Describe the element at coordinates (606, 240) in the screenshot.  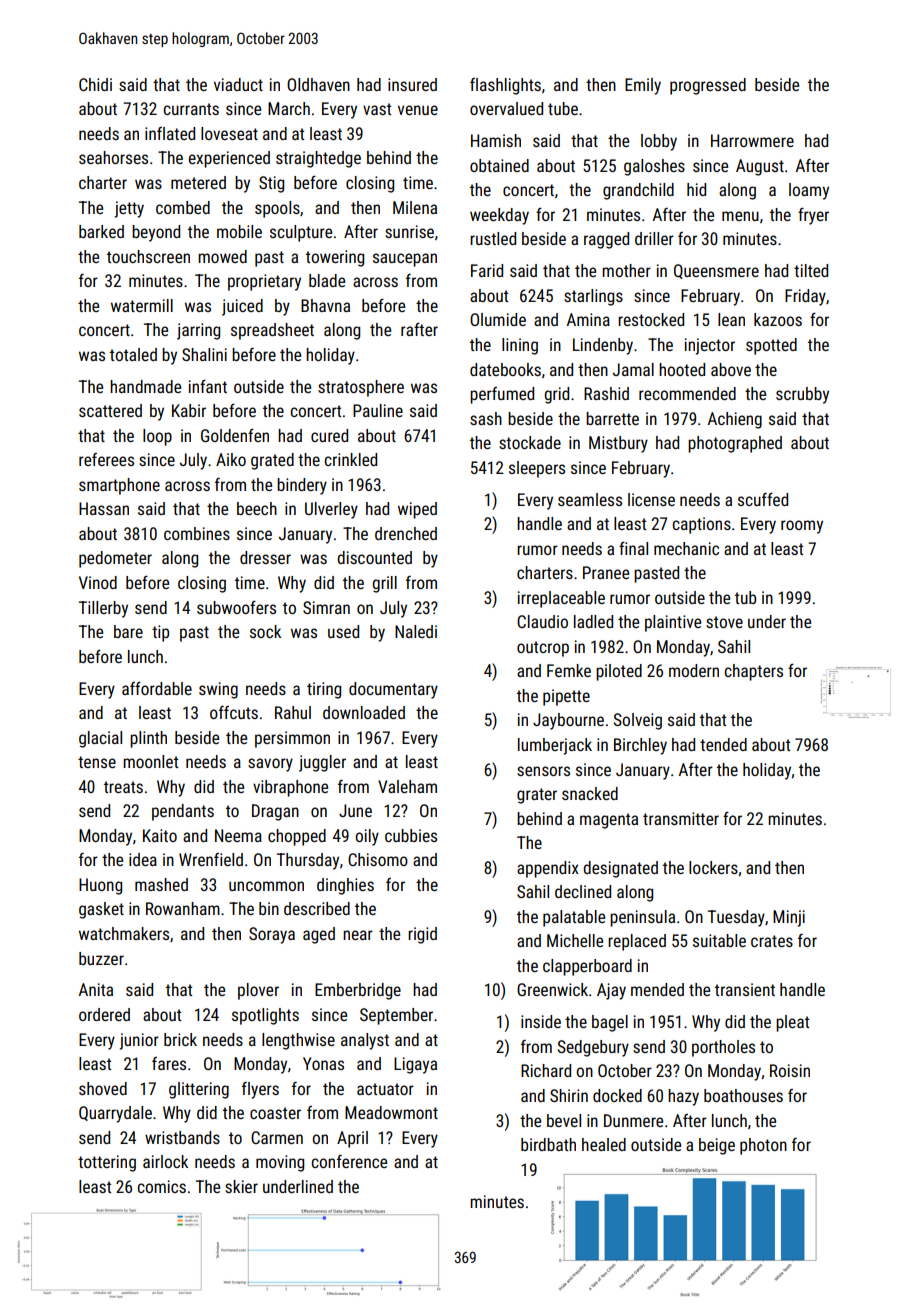
I see `ragged` at that location.
